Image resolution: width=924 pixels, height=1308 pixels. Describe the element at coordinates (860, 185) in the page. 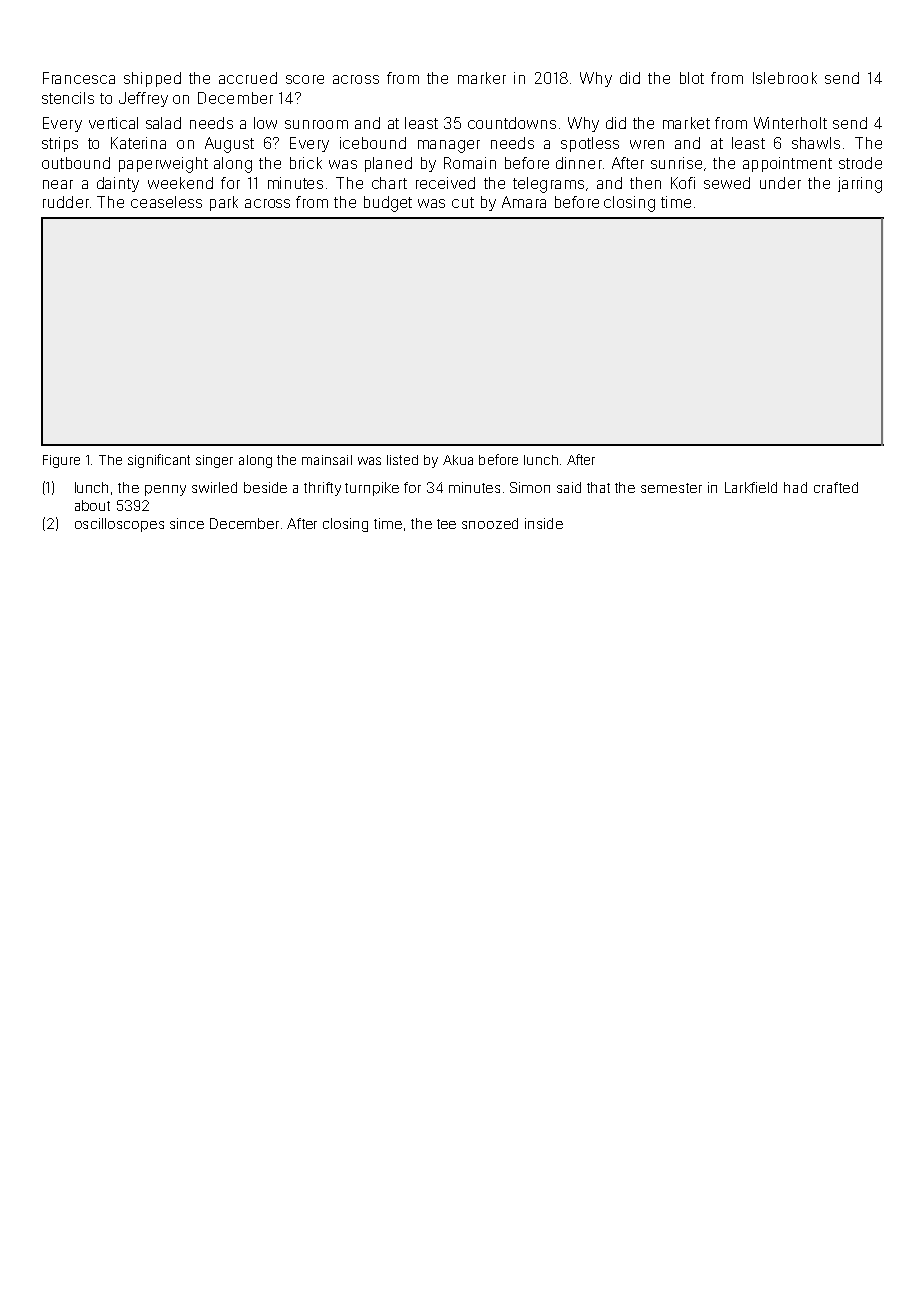

I see `jarring` at that location.
